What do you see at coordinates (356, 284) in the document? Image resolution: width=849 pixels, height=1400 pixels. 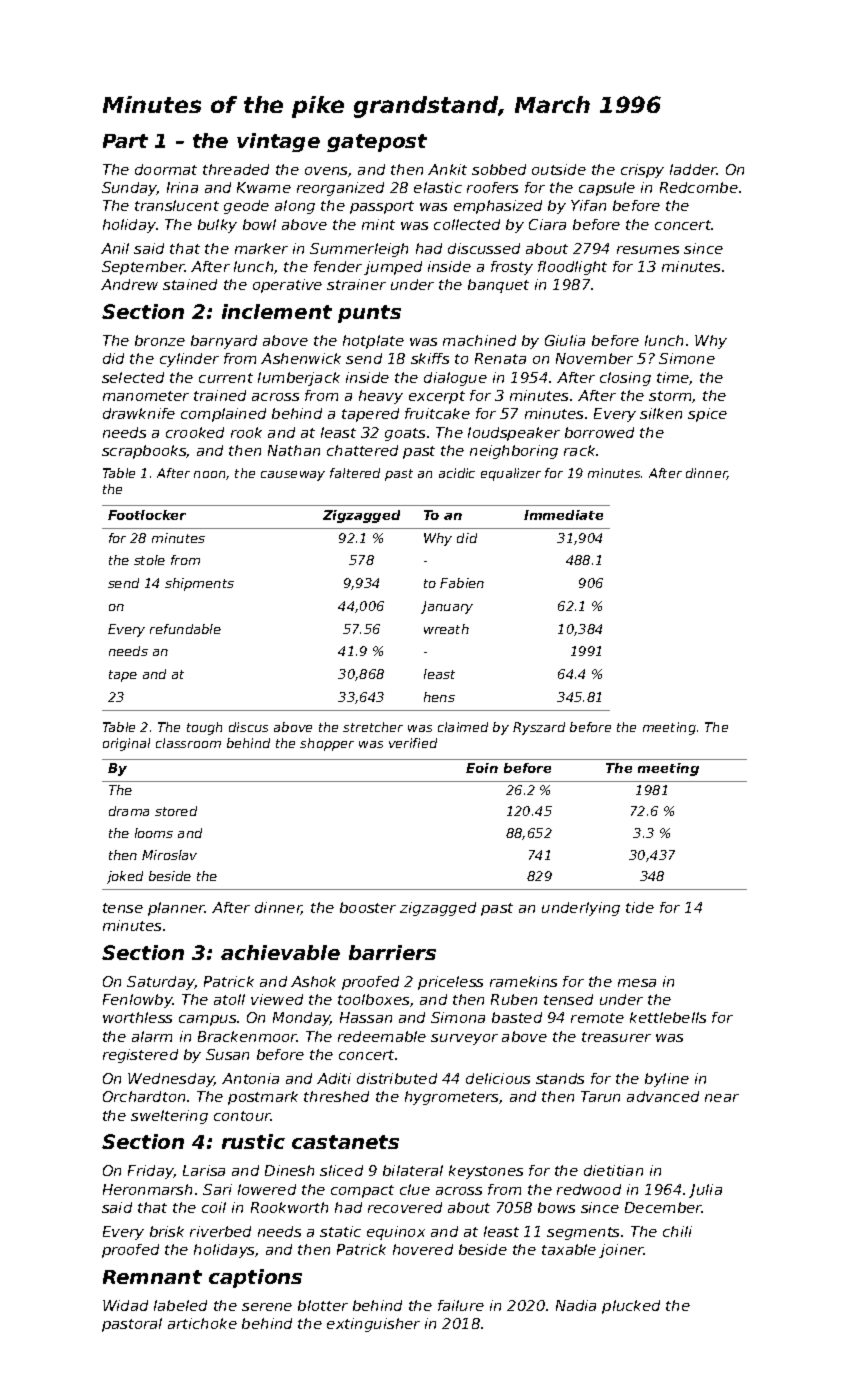 I see `strainer` at bounding box center [356, 284].
